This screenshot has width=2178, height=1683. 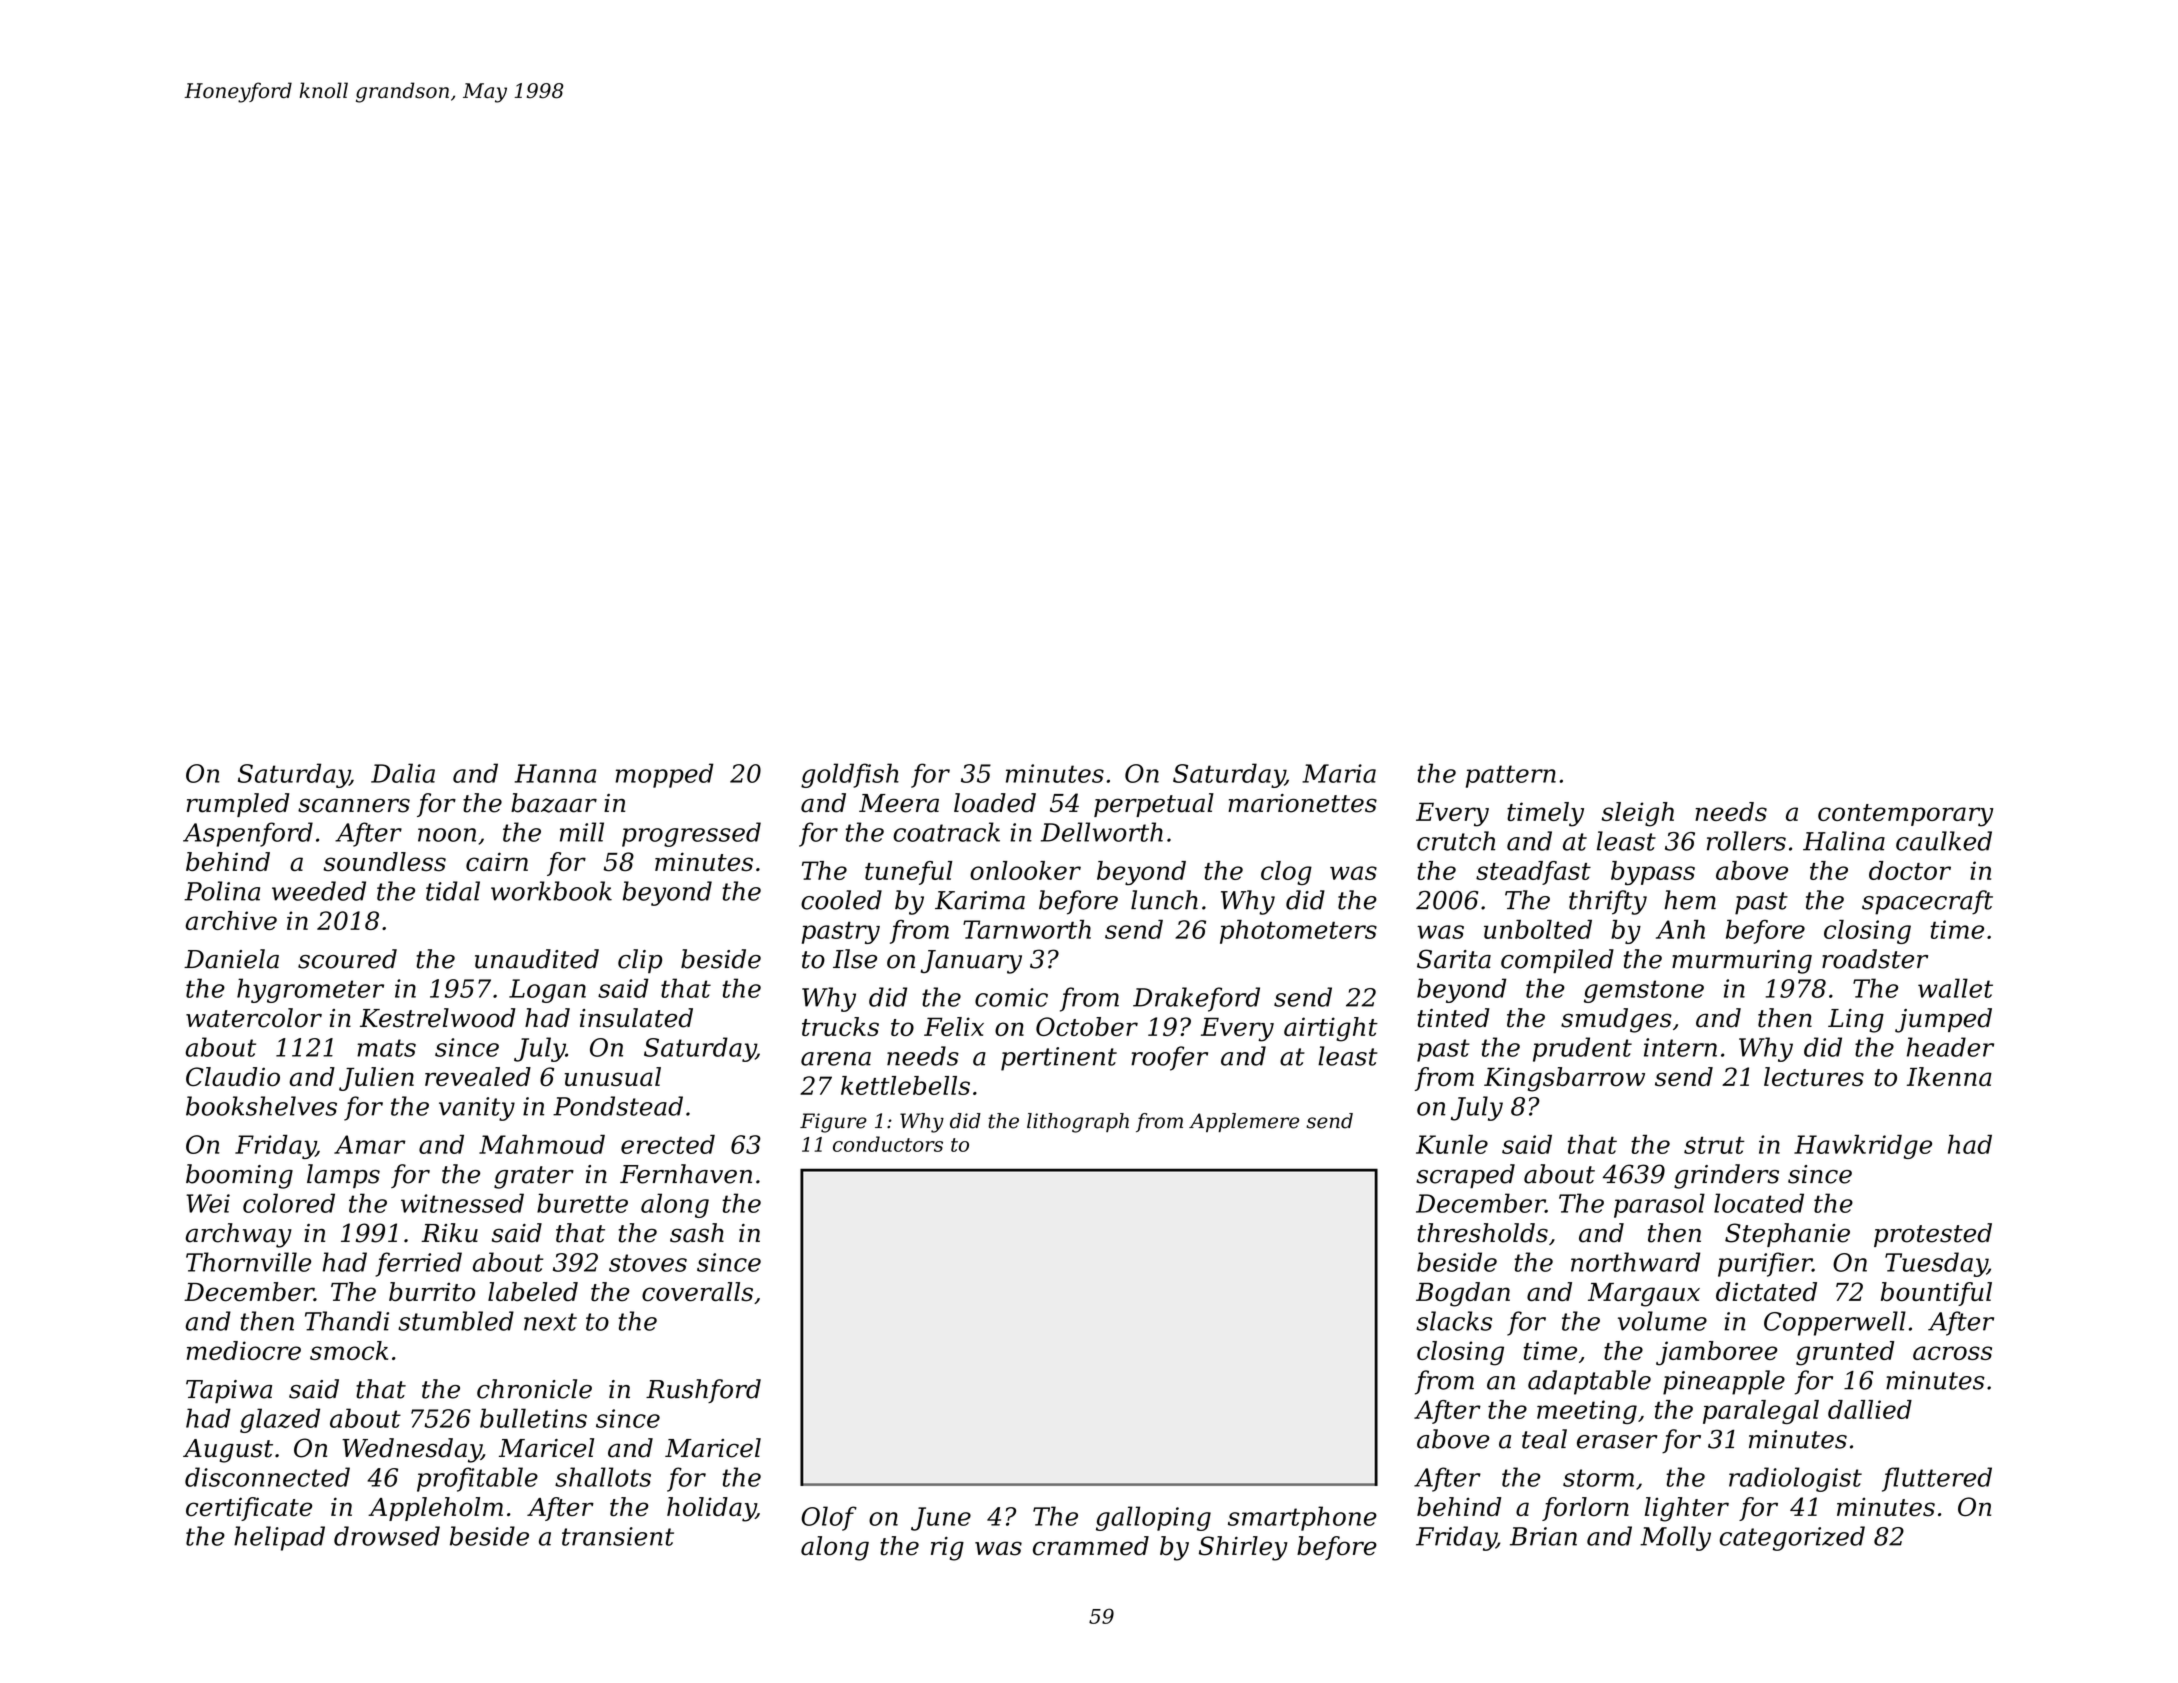 What do you see at coordinates (697, 1233) in the screenshot?
I see `sash` at bounding box center [697, 1233].
